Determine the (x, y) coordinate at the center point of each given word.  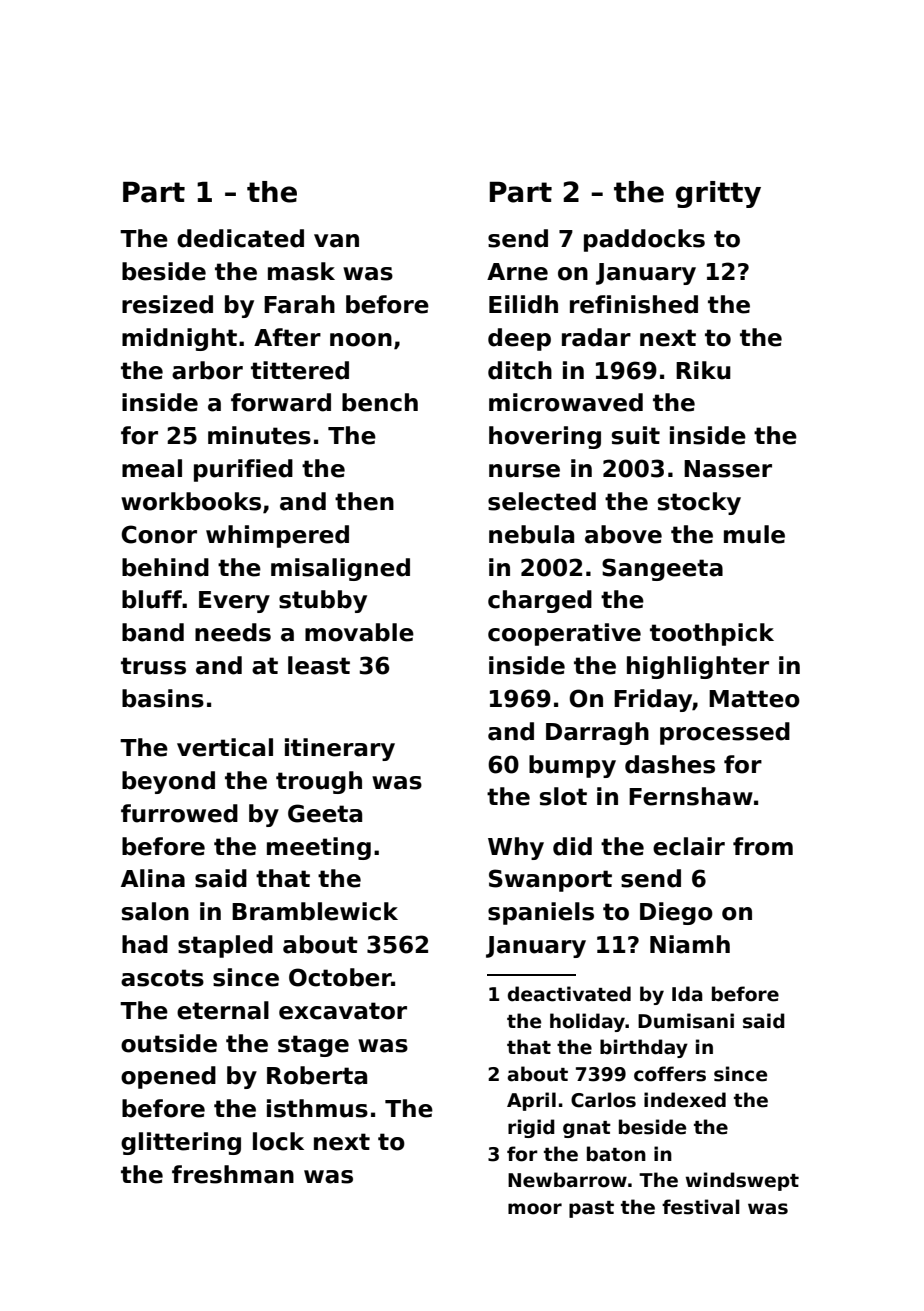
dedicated (240, 238)
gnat (587, 1129)
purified (243, 470)
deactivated (569, 994)
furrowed (179, 813)
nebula (531, 534)
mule (754, 534)
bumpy (572, 766)
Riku (703, 370)
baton (616, 1154)
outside (169, 1043)
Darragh (597, 733)
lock (278, 1141)
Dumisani (686, 1021)
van (336, 241)
